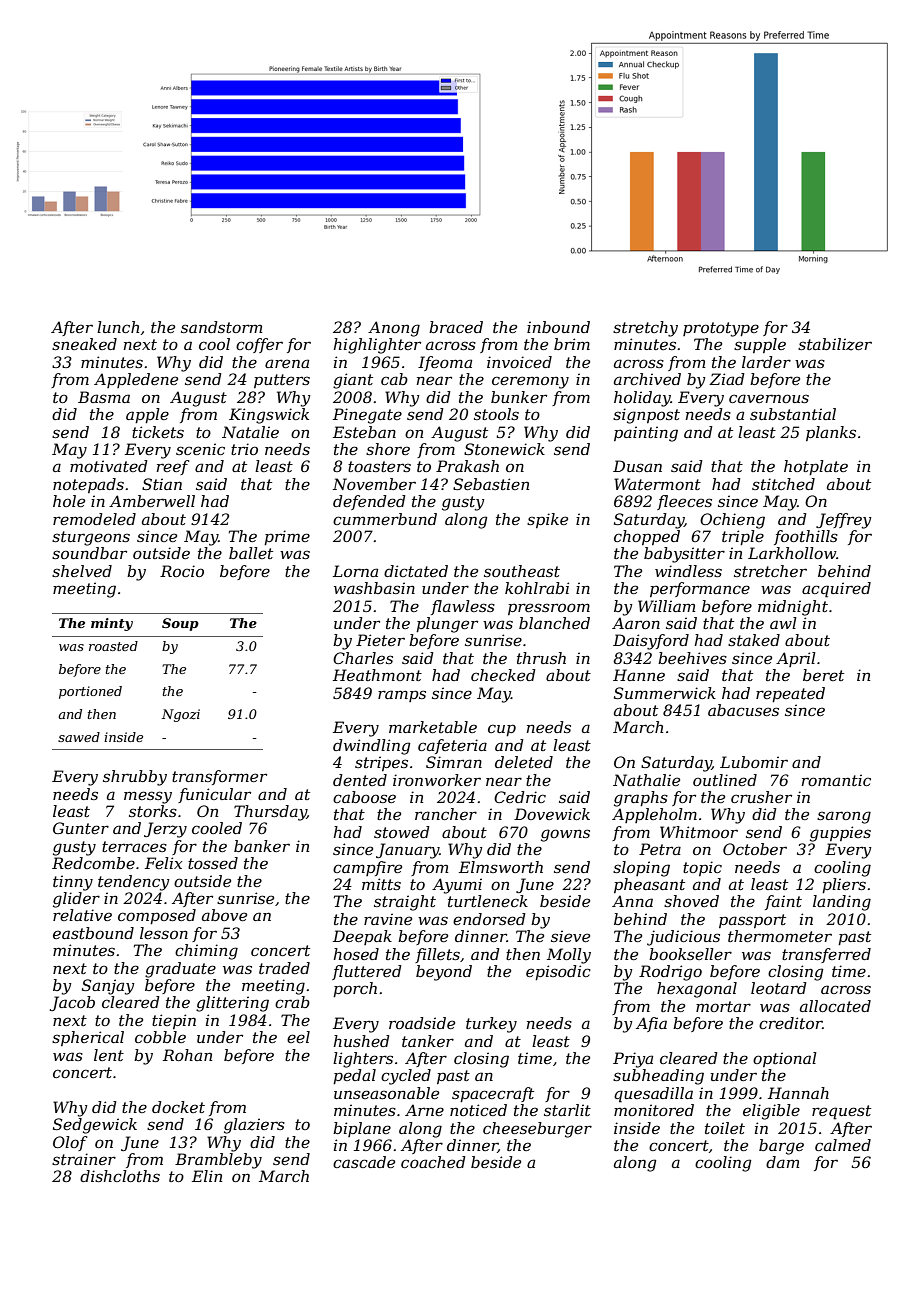  I want to click on Sebastien, so click(491, 484).
